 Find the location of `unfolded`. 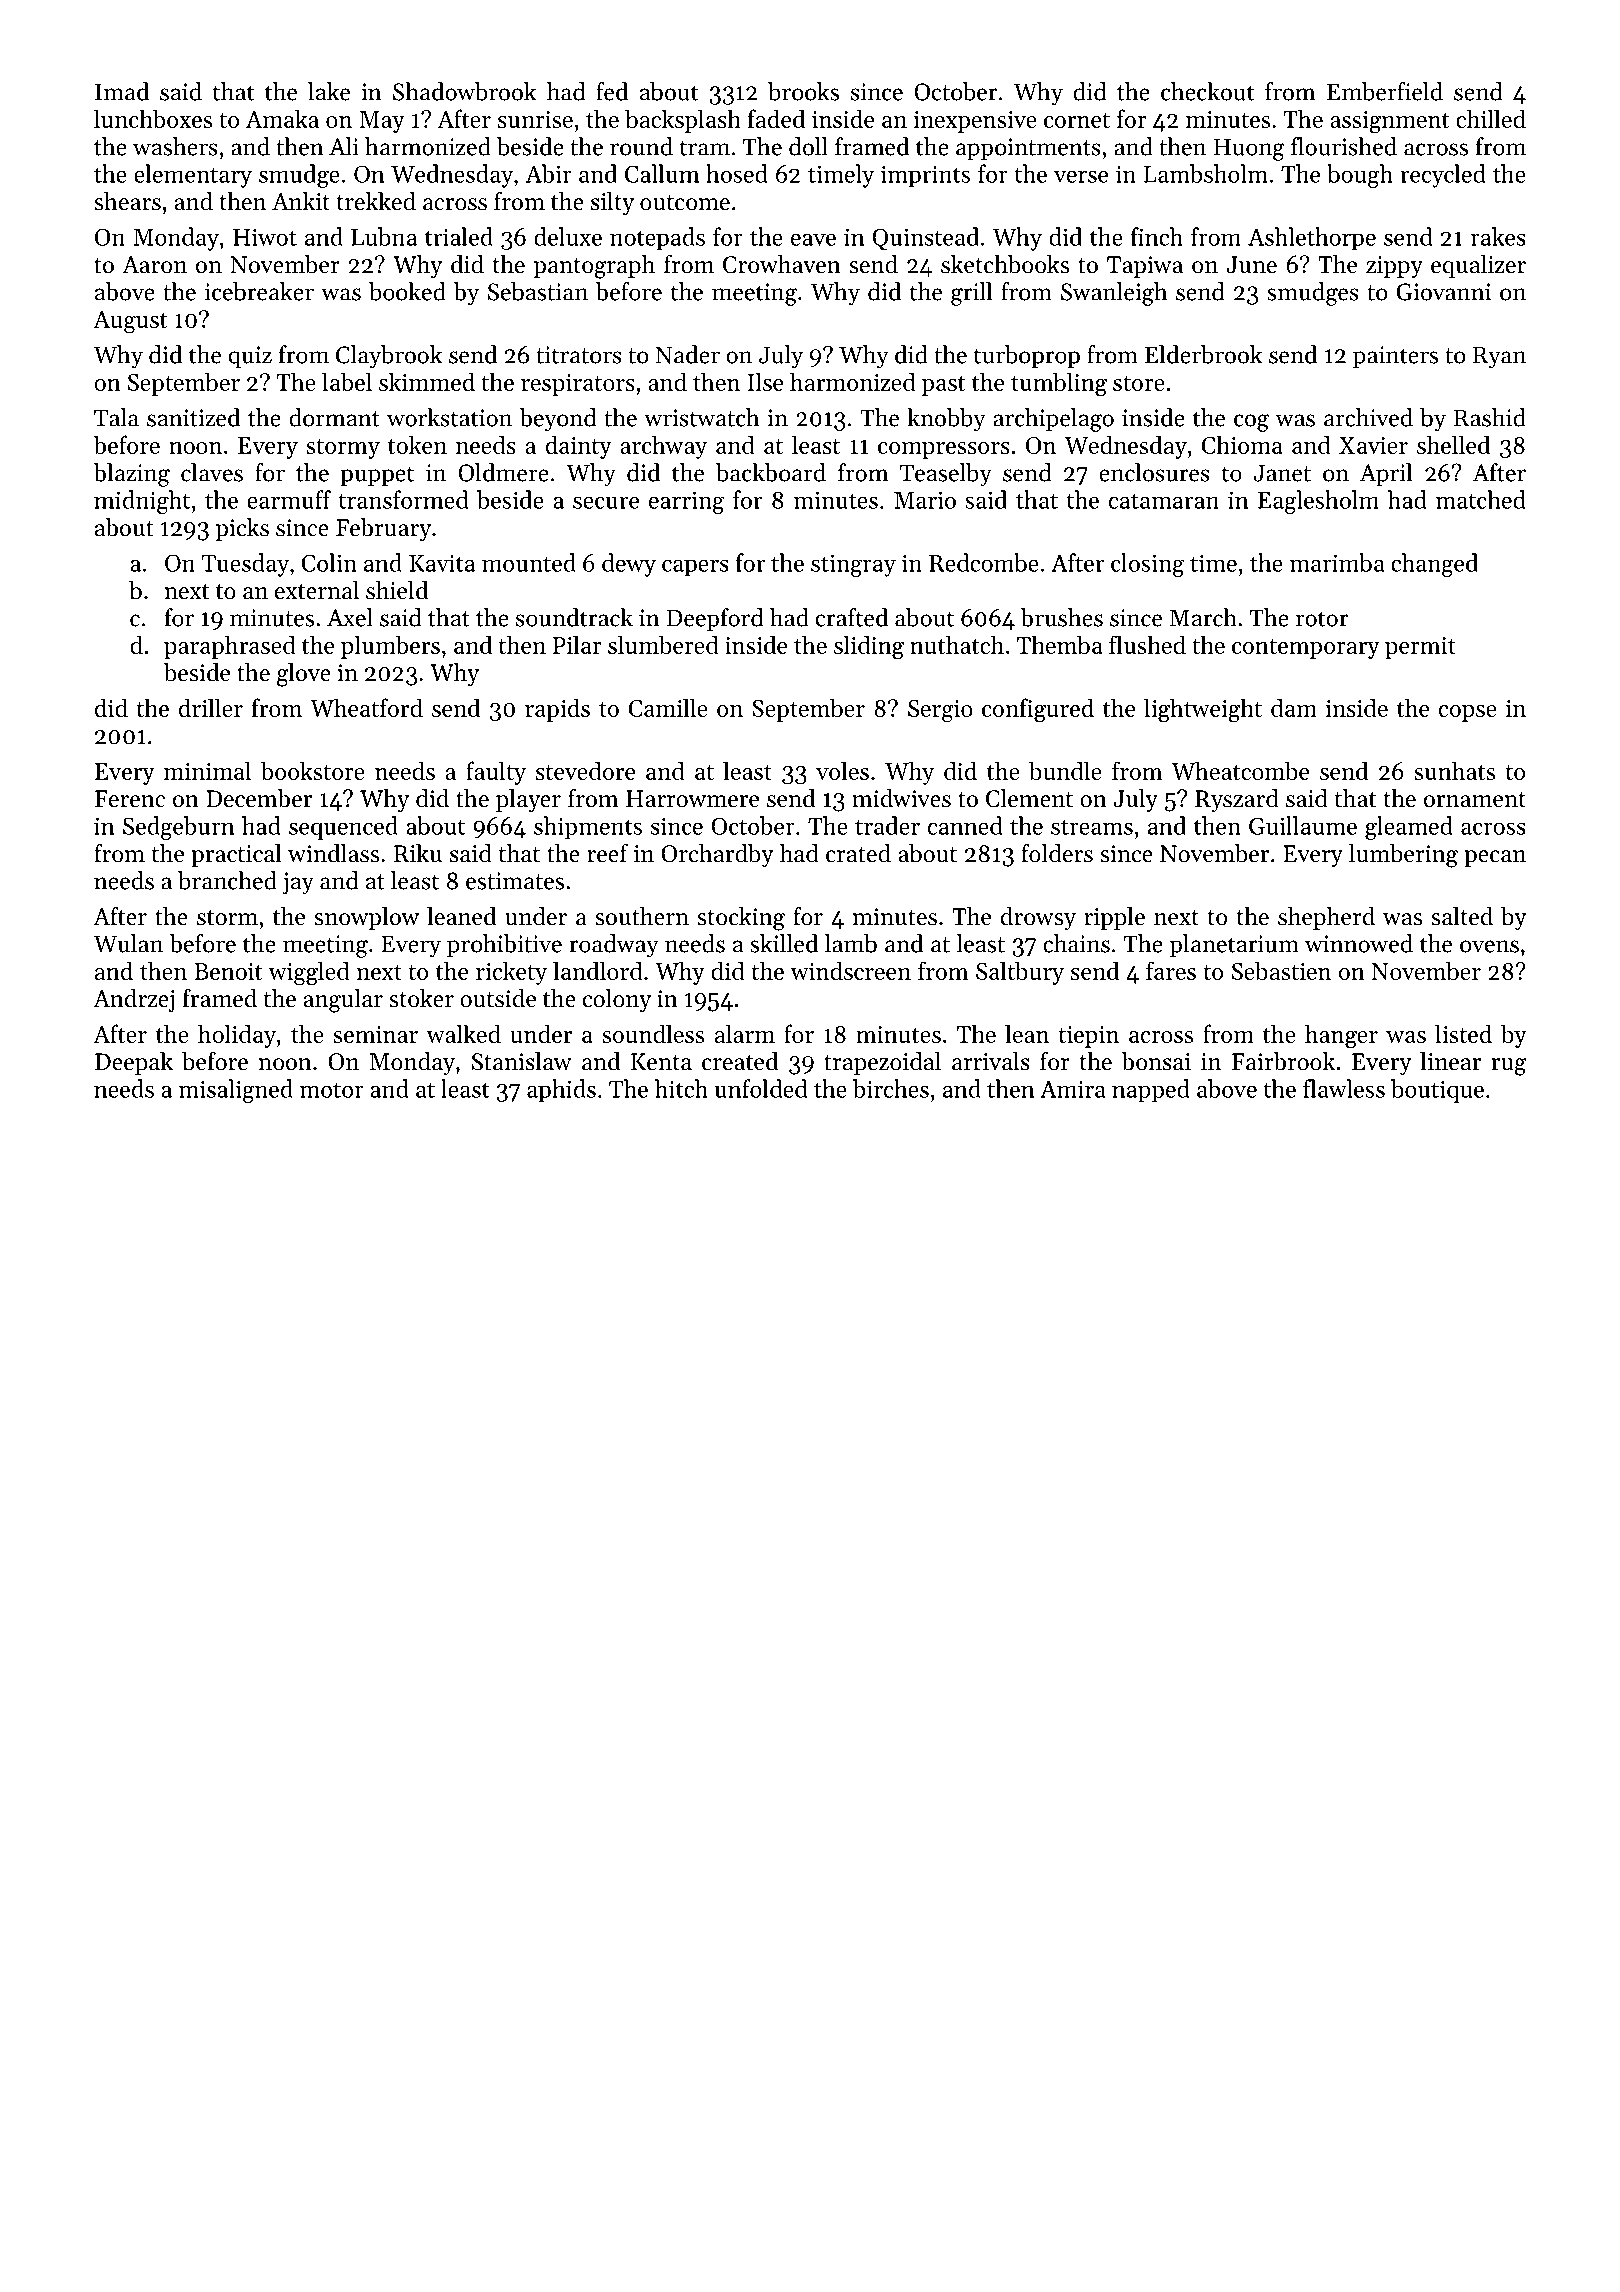

unfolded is located at coordinates (760, 1088).
